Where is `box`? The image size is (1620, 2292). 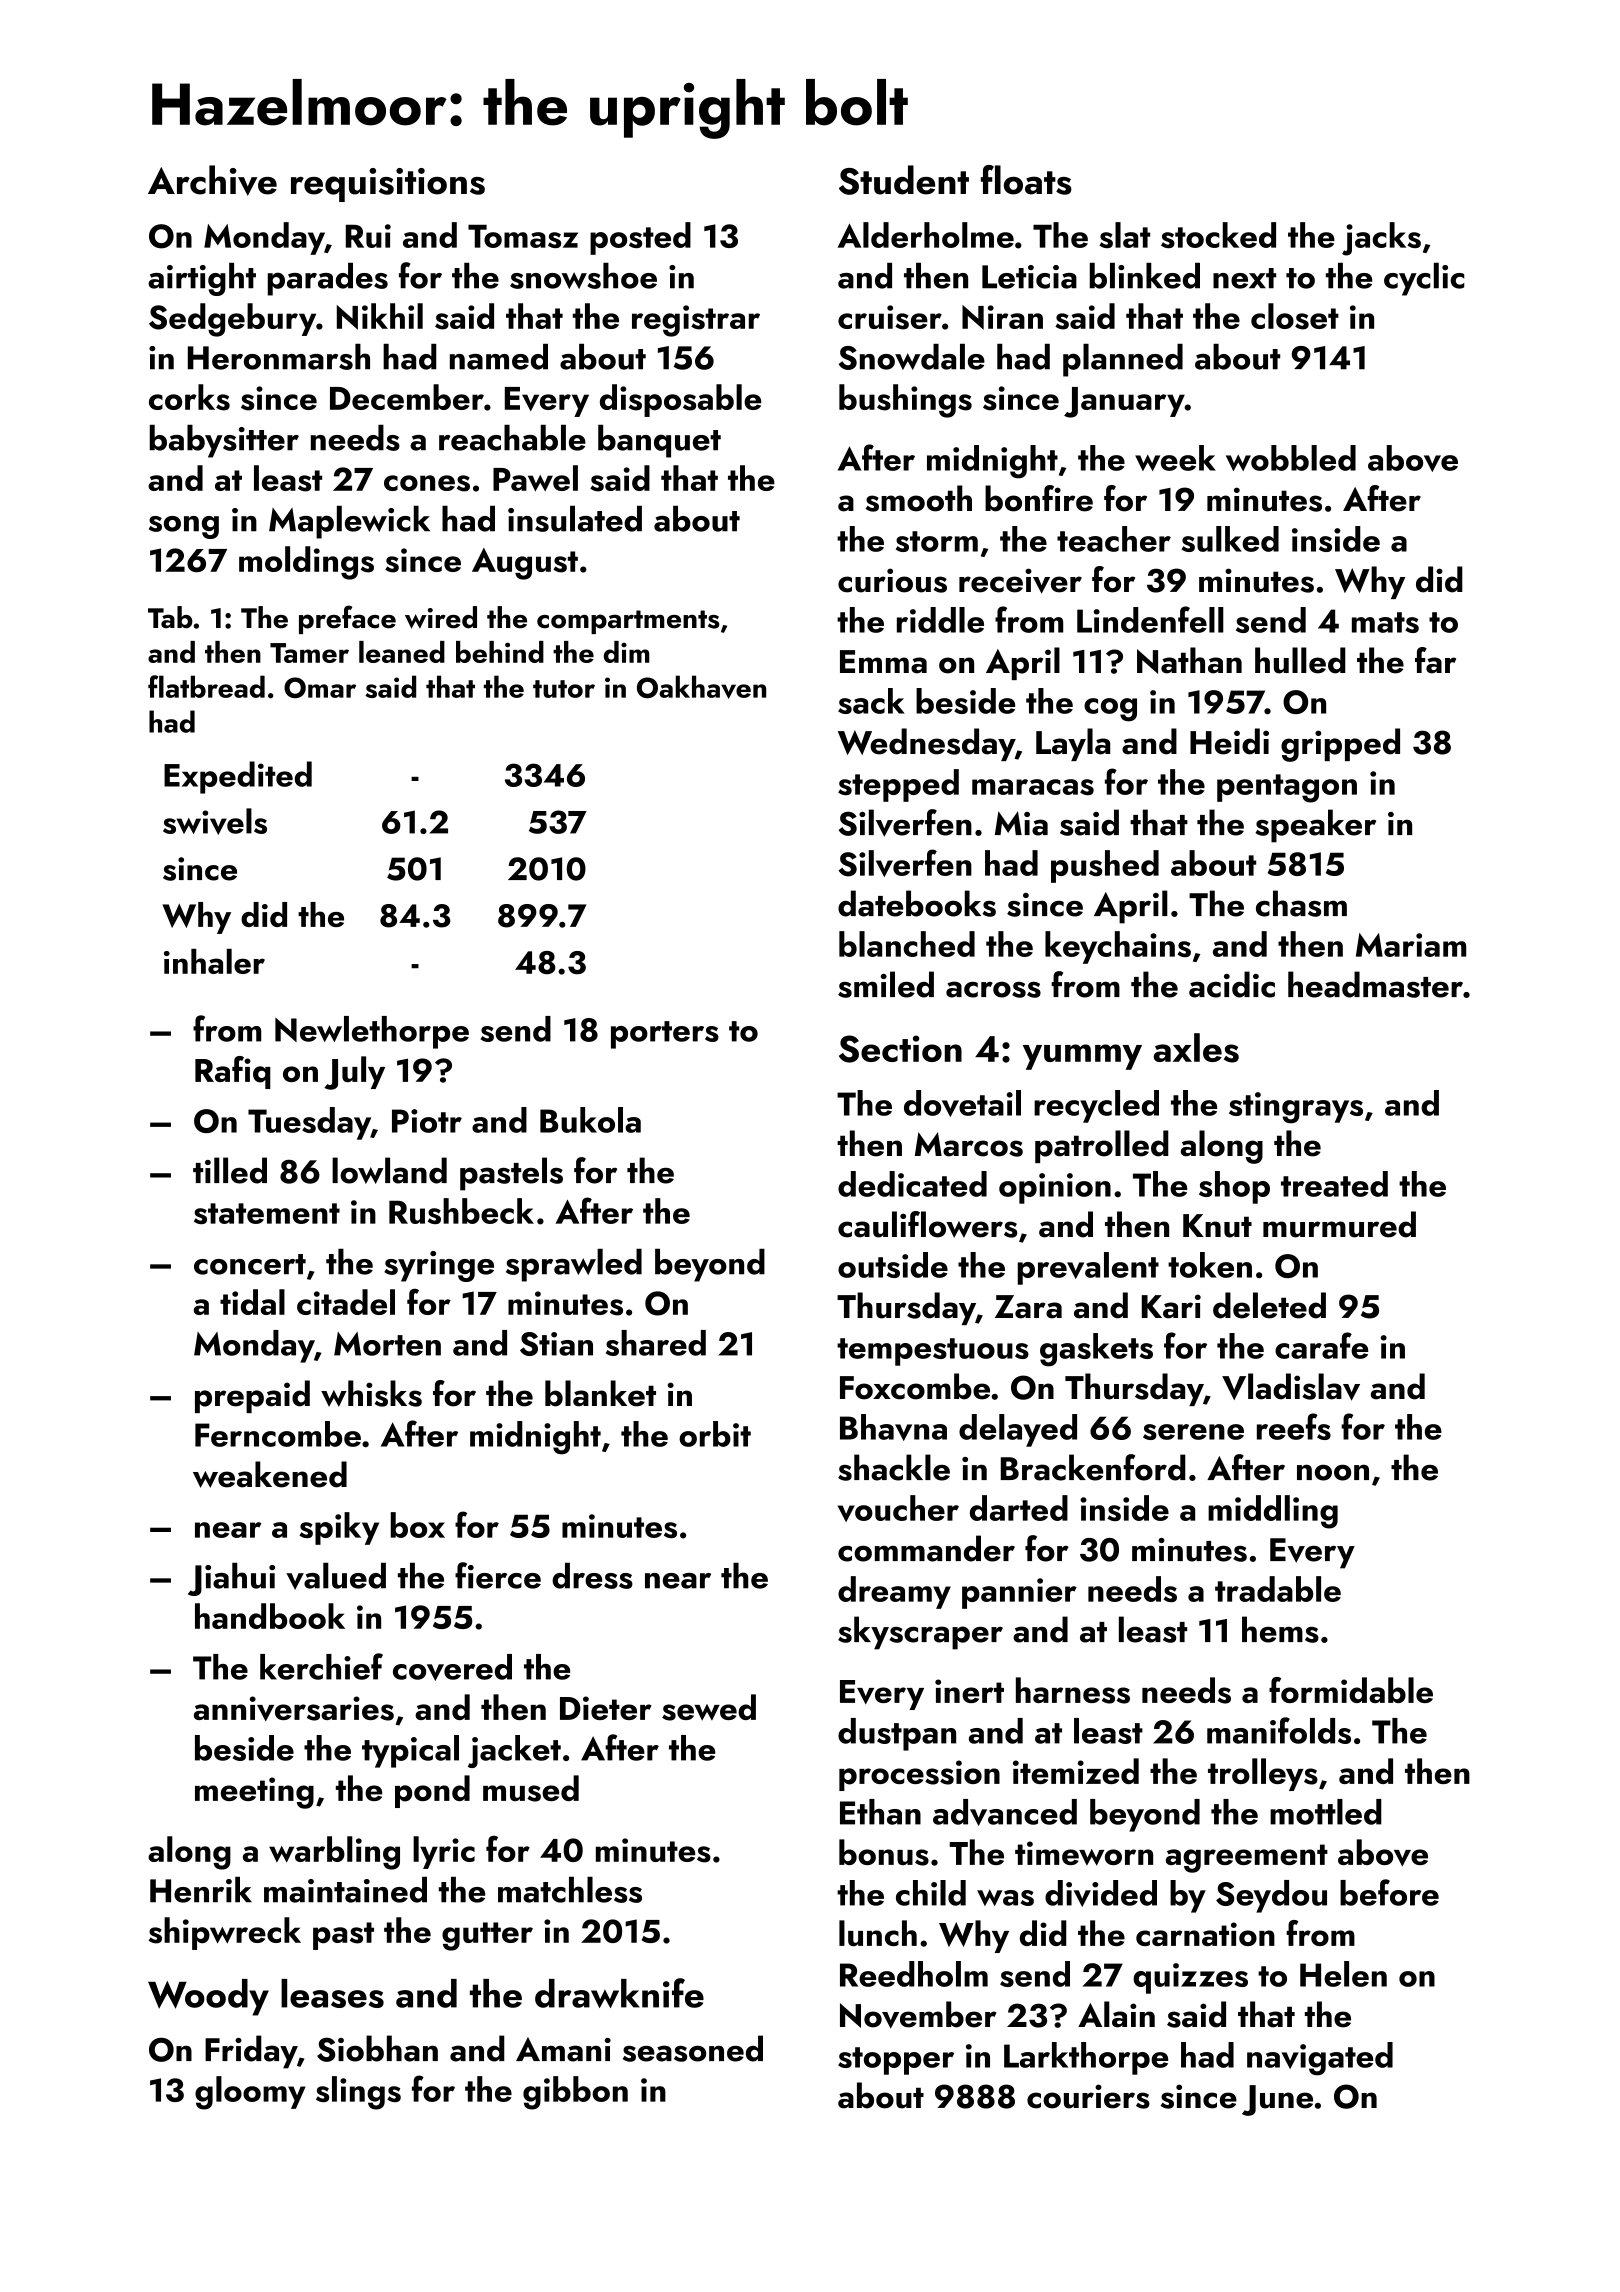 box is located at coordinates (418, 1525).
